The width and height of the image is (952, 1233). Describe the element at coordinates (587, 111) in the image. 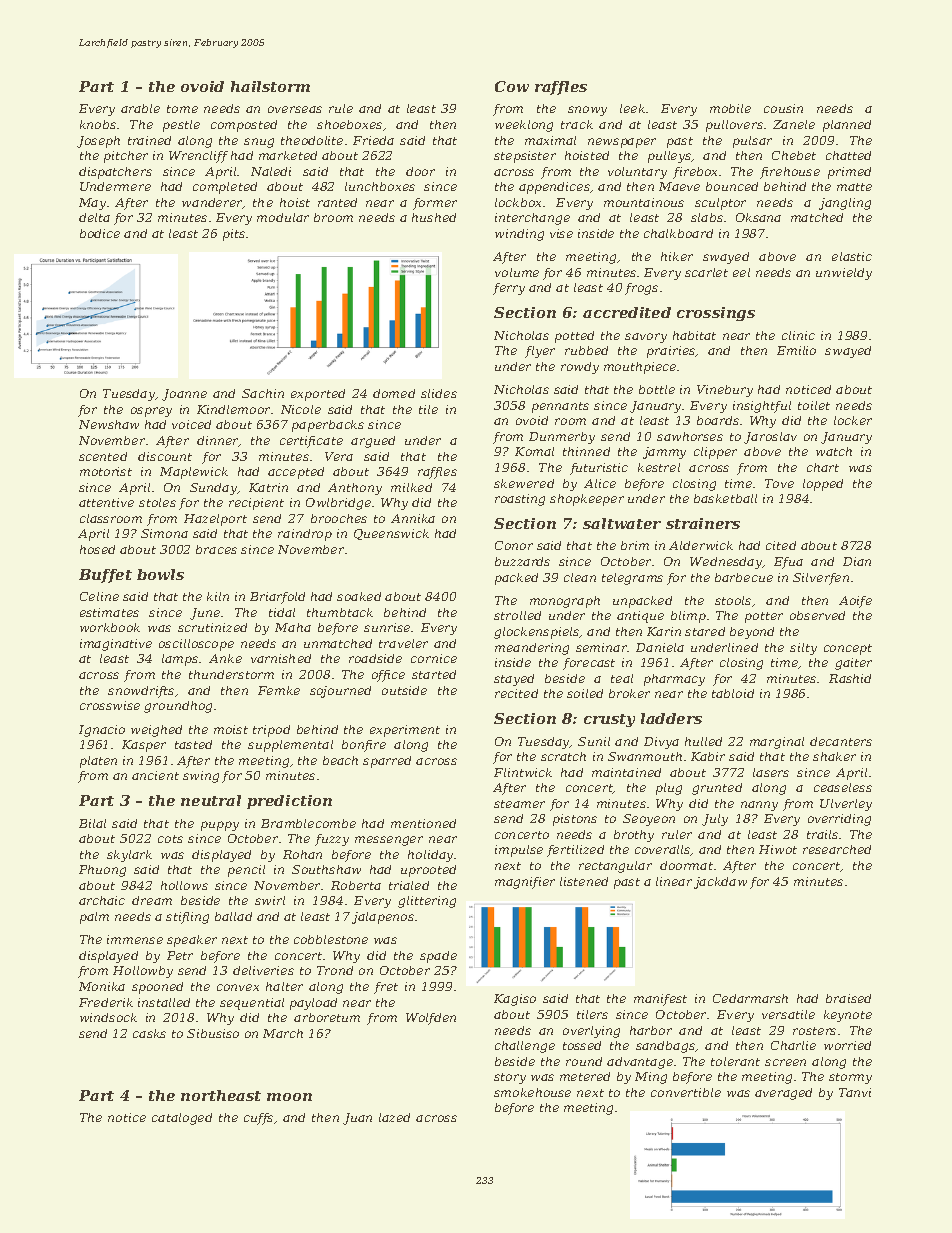

I see `snowy` at that location.
